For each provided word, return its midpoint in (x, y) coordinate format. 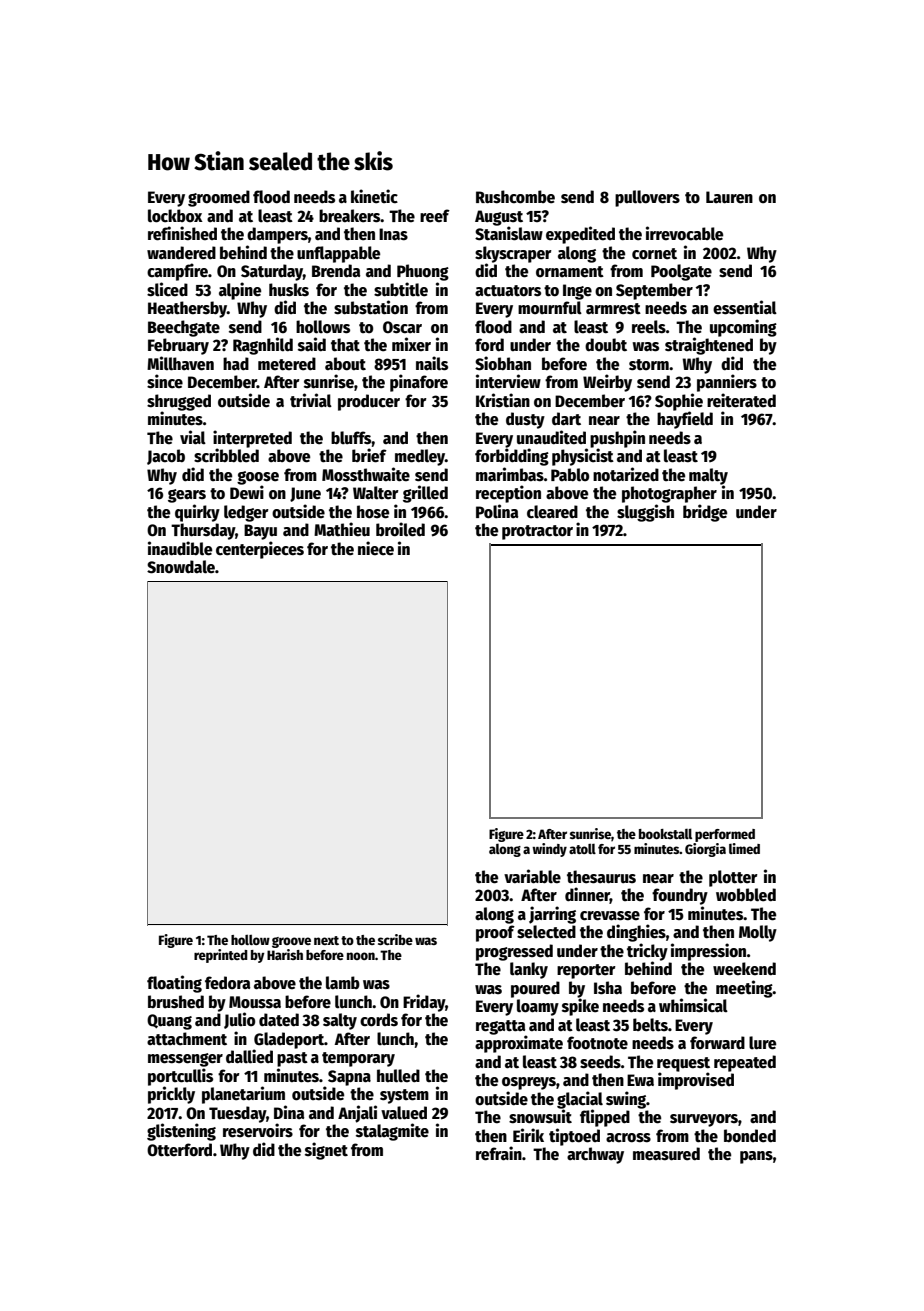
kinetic (374, 196)
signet (326, 1151)
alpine (240, 291)
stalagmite (392, 1132)
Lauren (729, 197)
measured (666, 1154)
